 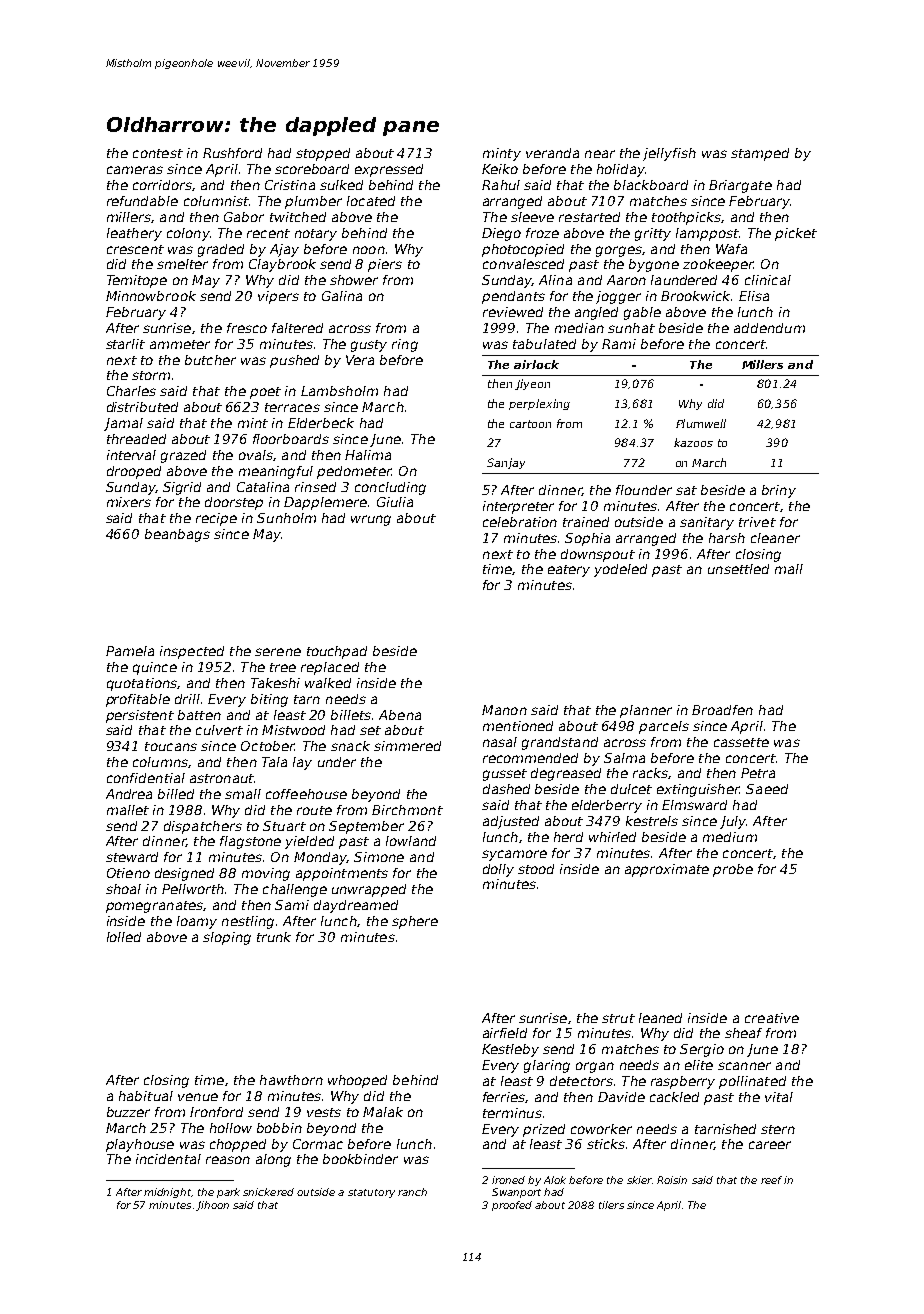 I want to click on park, so click(x=228, y=1193).
